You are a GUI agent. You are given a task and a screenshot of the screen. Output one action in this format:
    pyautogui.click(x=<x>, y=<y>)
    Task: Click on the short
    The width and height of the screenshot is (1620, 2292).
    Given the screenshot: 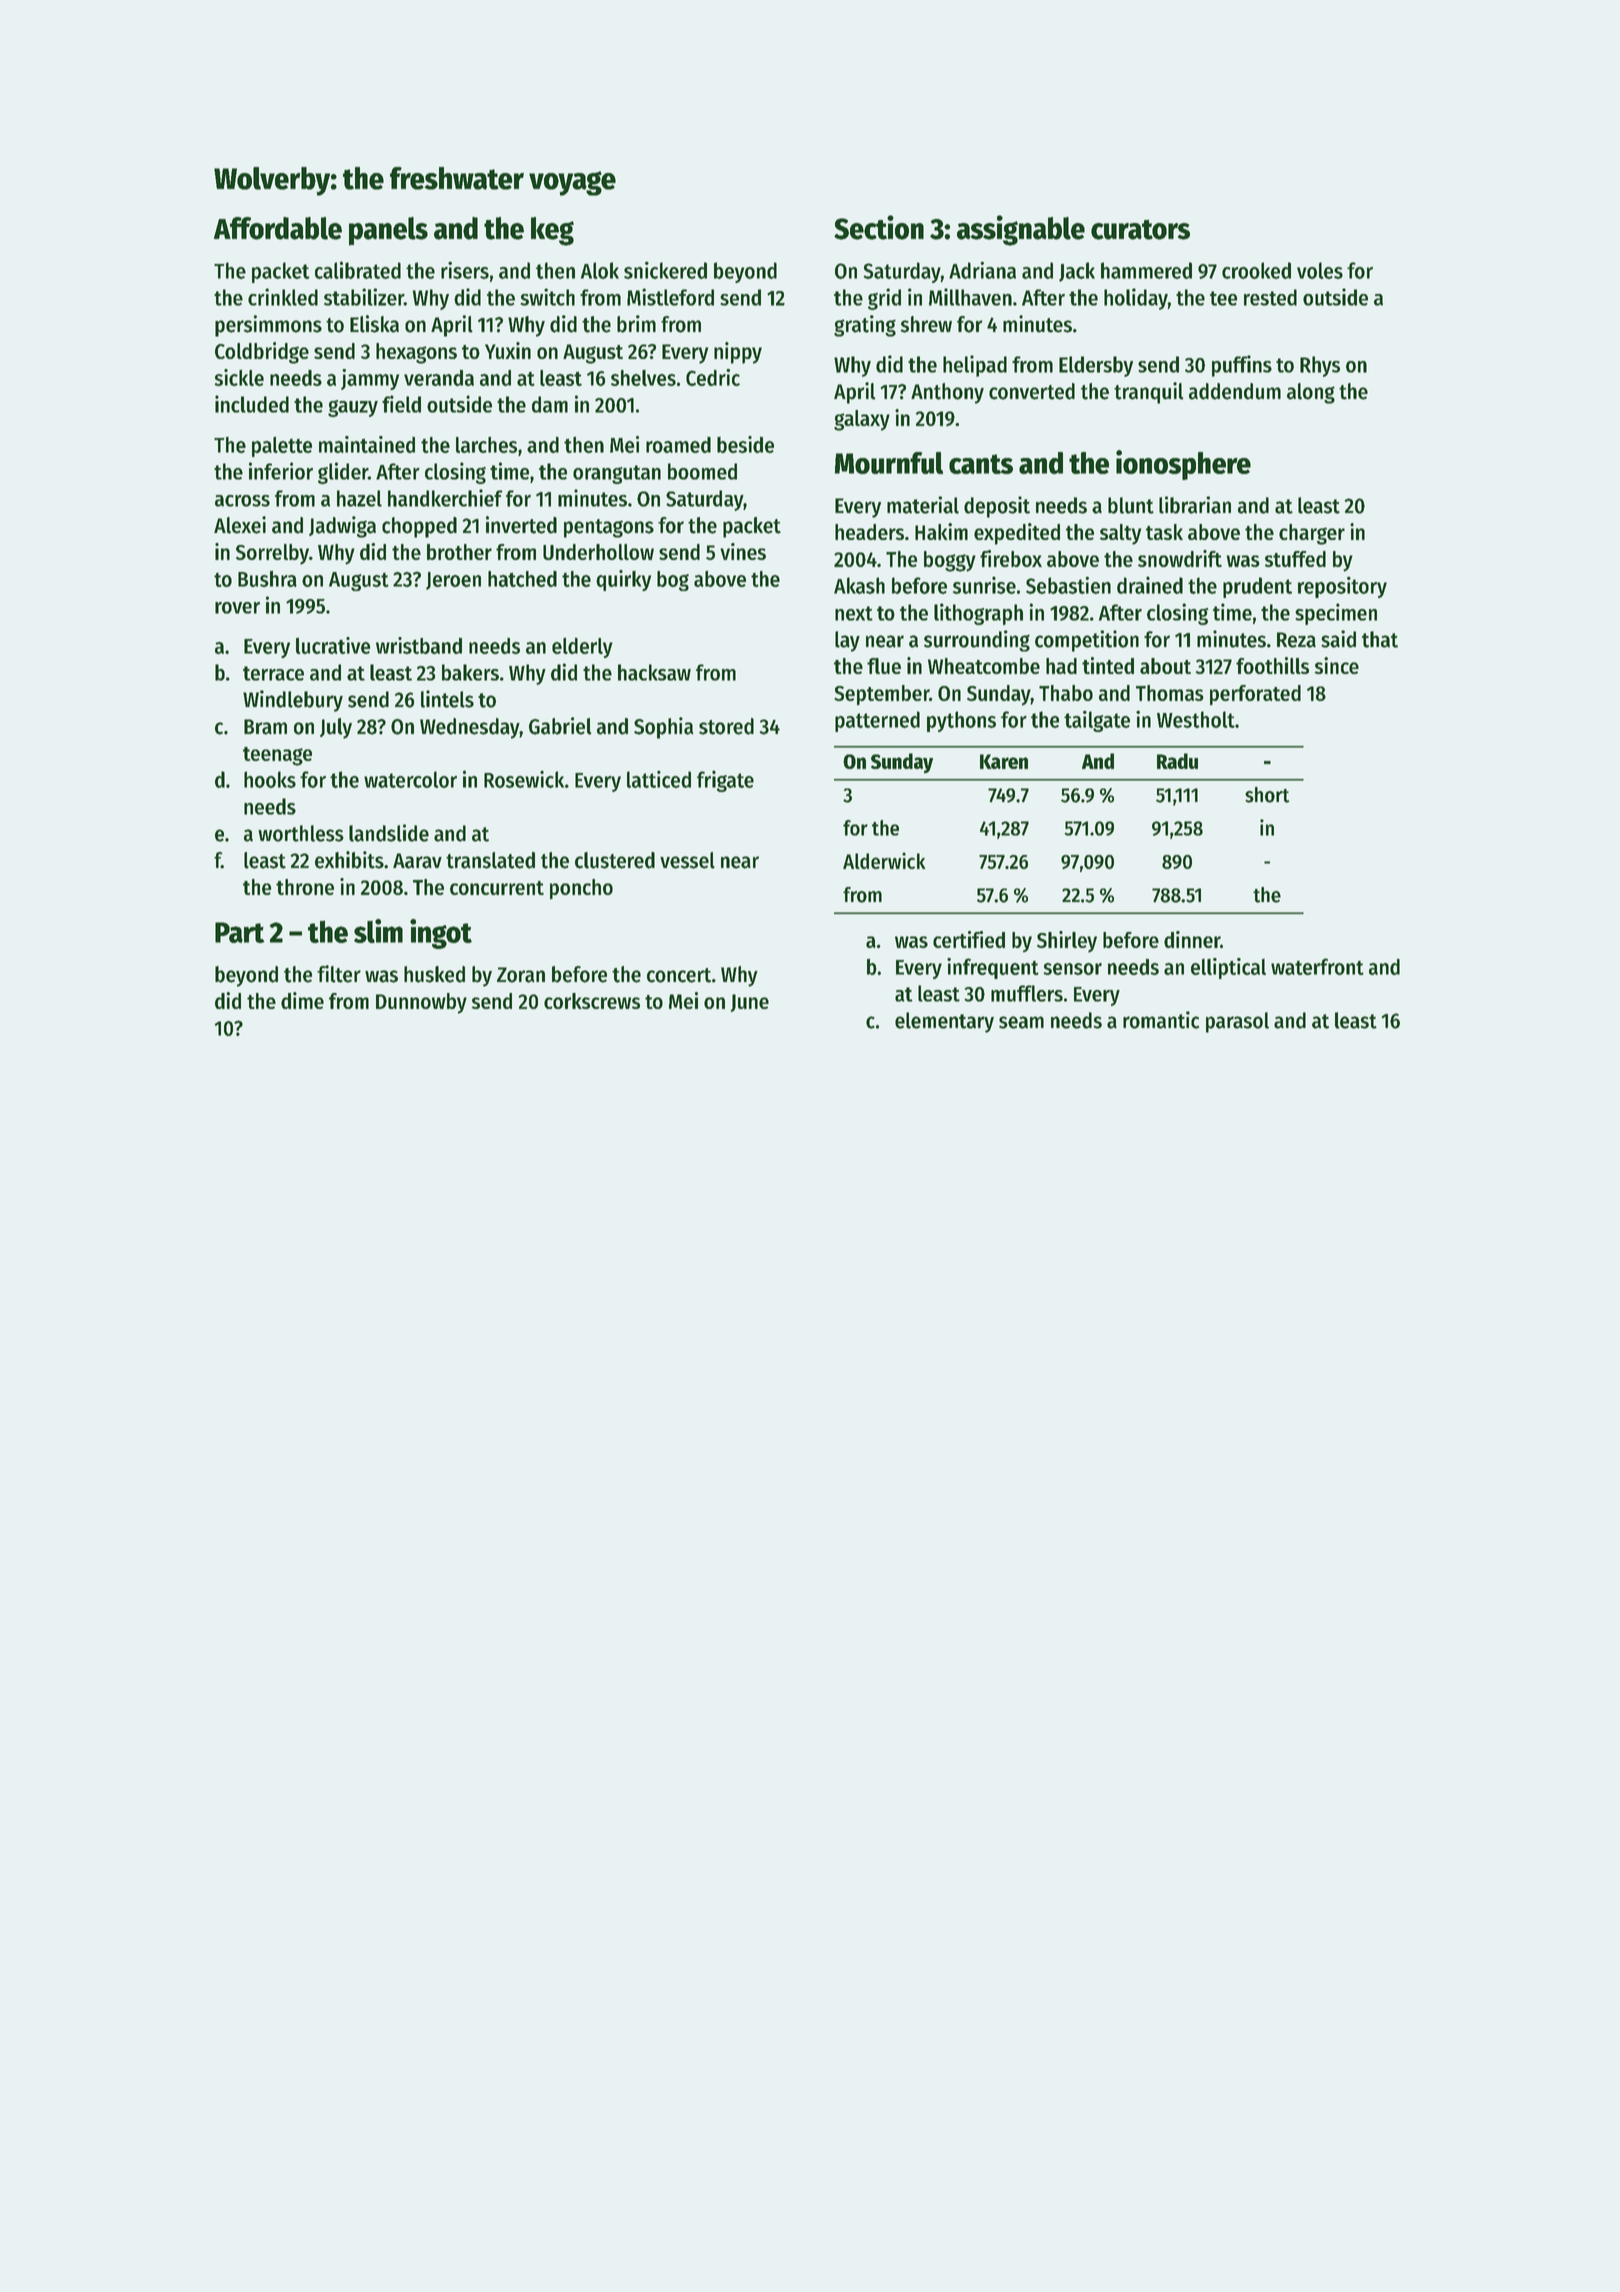 What is the action you would take?
    pyautogui.click(x=1267, y=795)
